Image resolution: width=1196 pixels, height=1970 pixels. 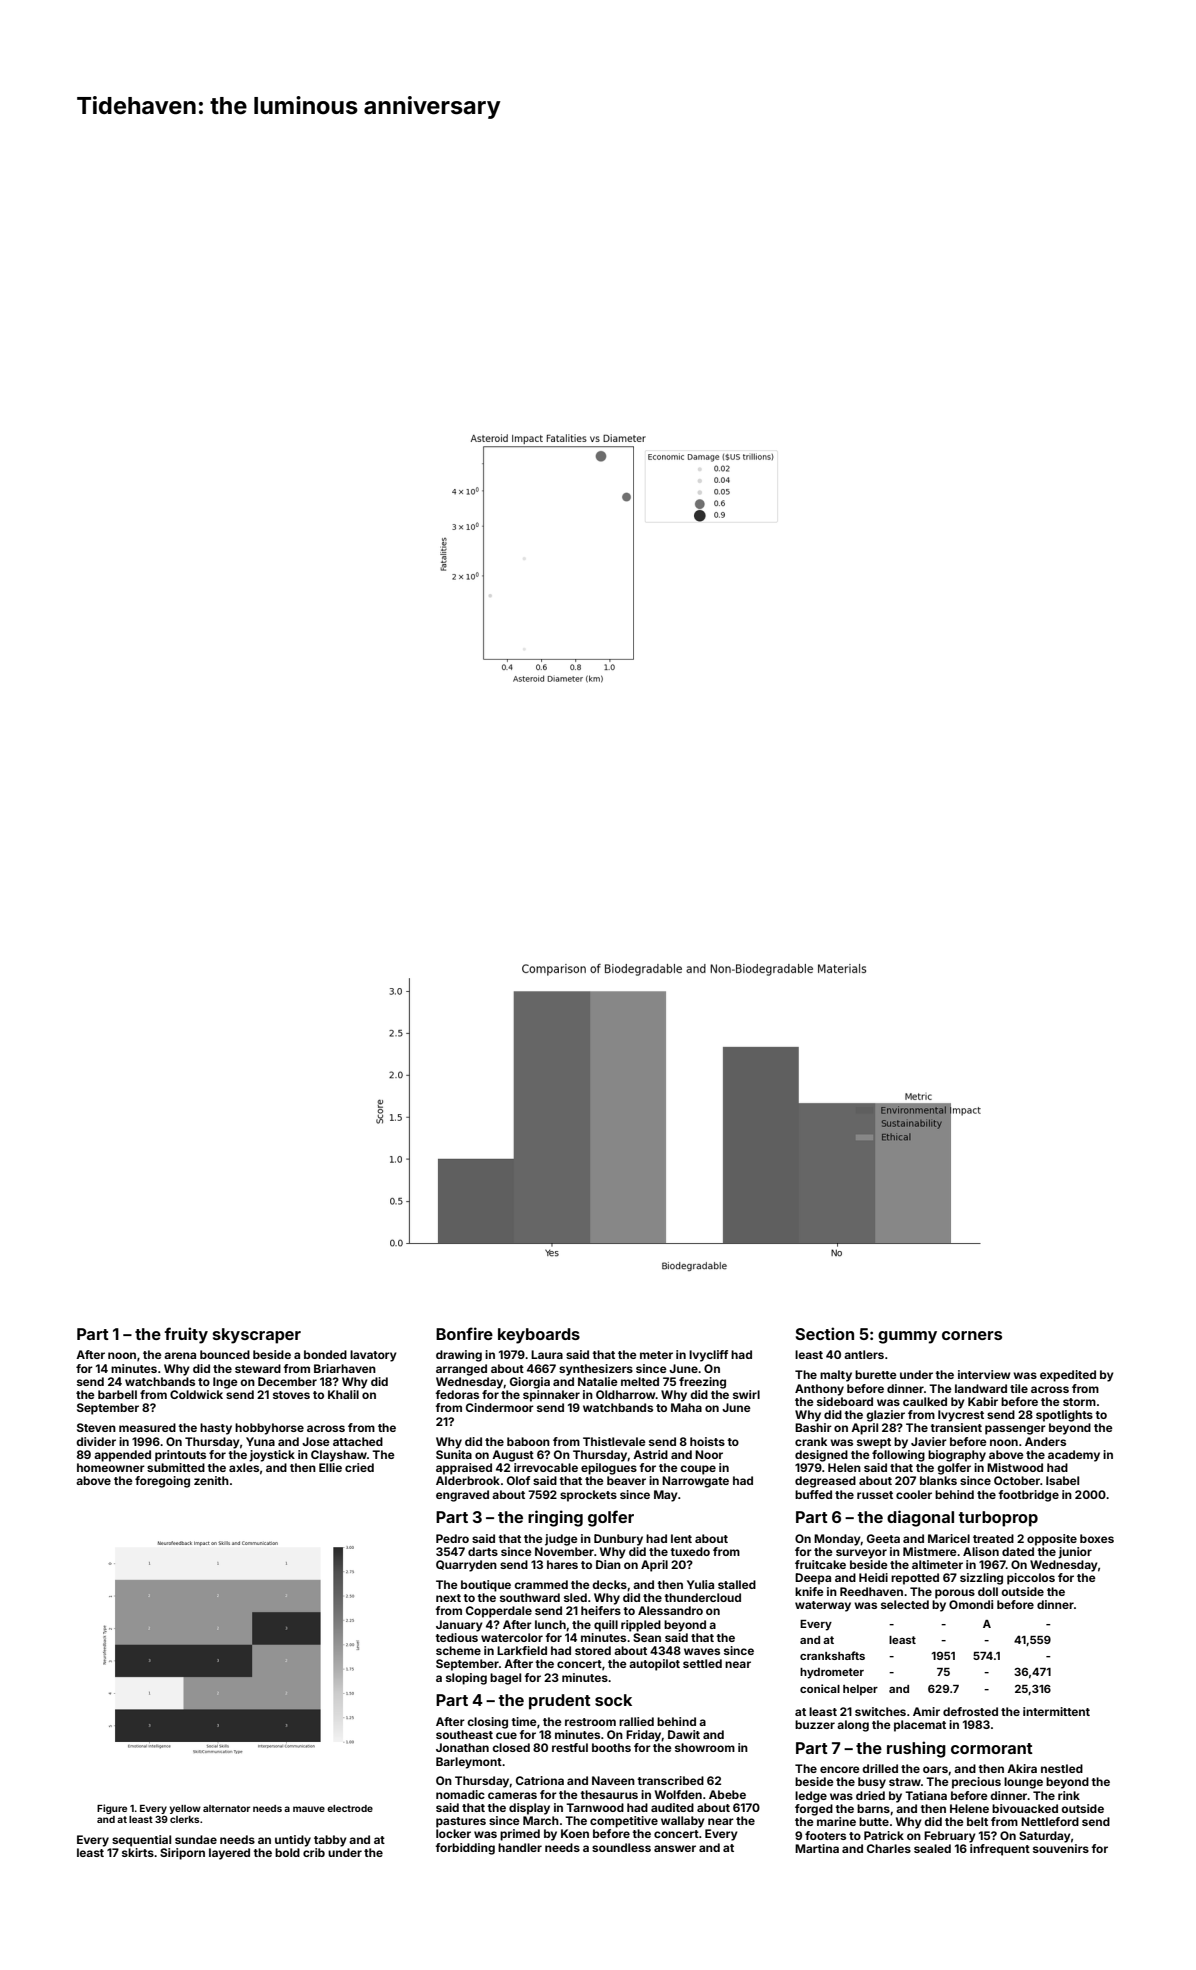 I want to click on Alessandro, so click(x=670, y=1610).
